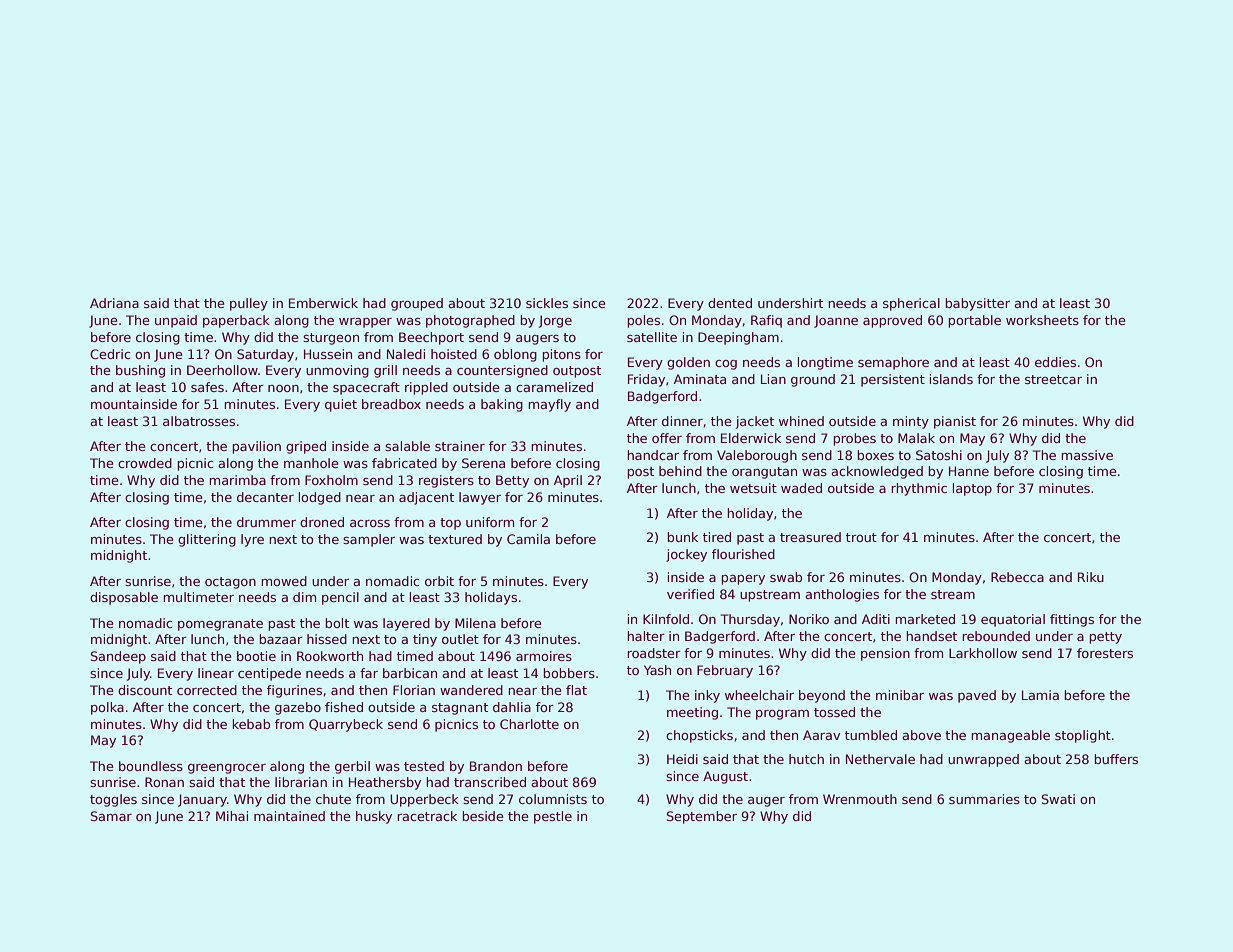 This screenshot has height=952, width=1233. I want to click on bootie, so click(256, 656).
